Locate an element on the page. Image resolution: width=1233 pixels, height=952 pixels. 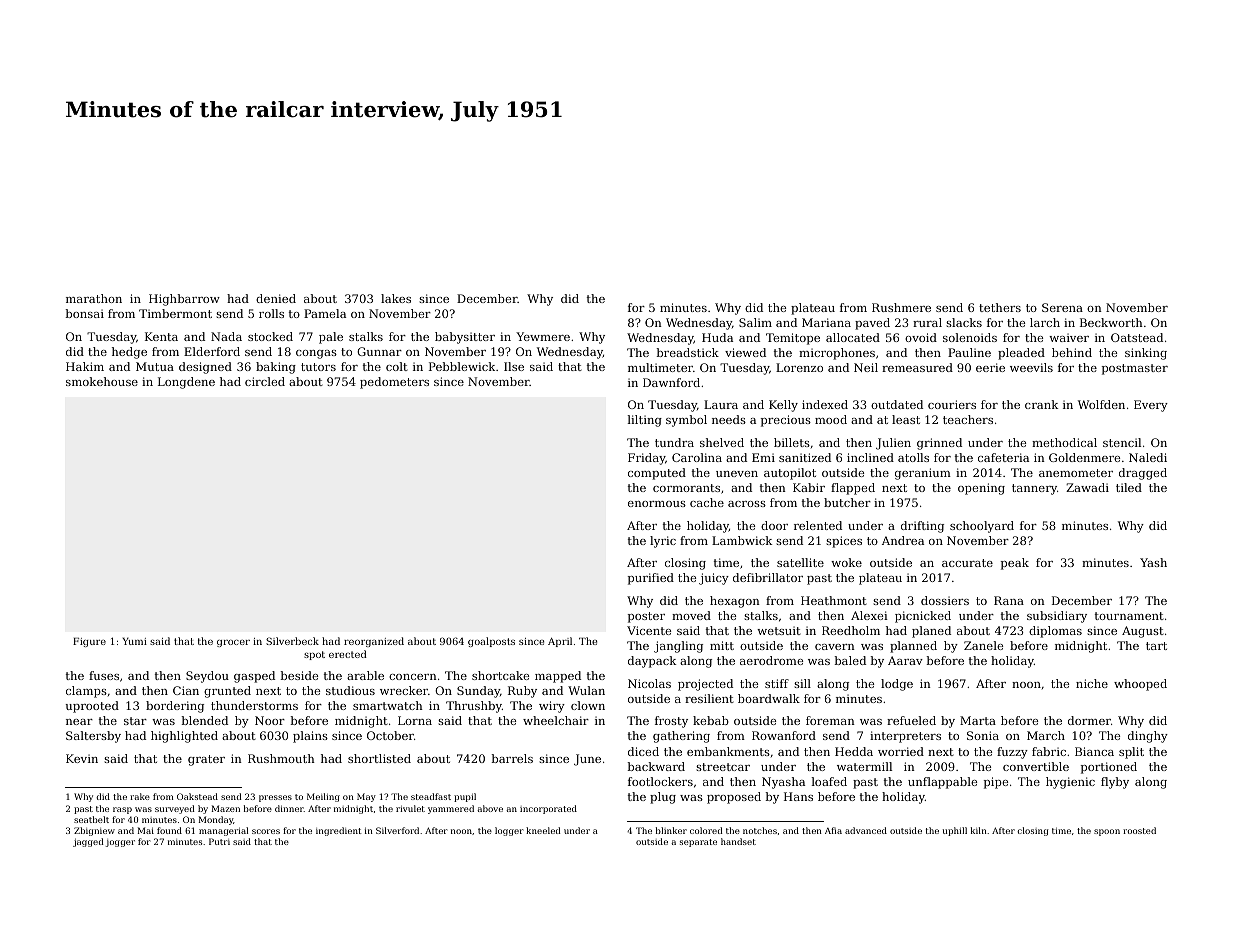
rolls is located at coordinates (271, 313).
